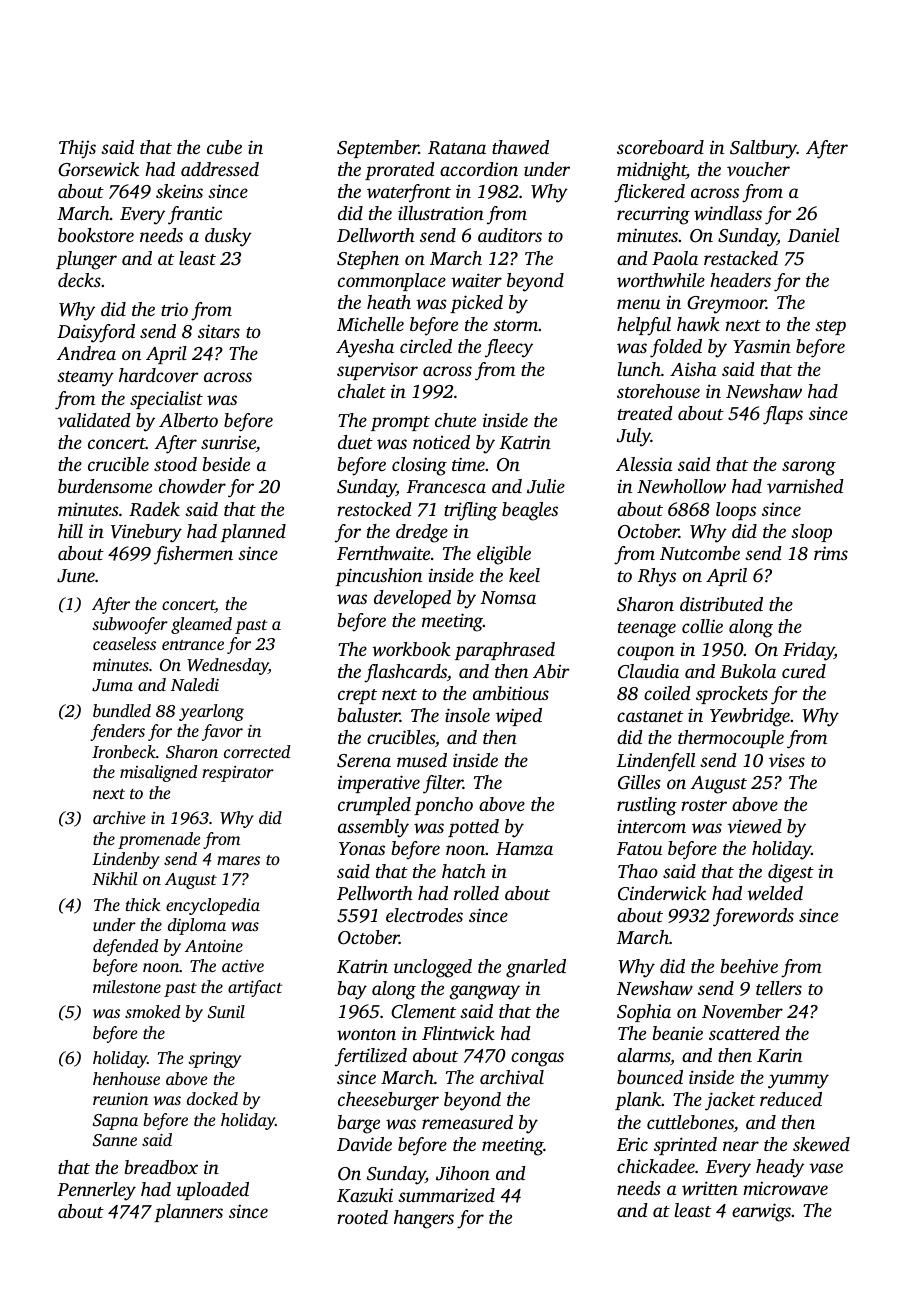 The image size is (908, 1316). Describe the element at coordinates (238, 860) in the image. I see `mares` at that location.
